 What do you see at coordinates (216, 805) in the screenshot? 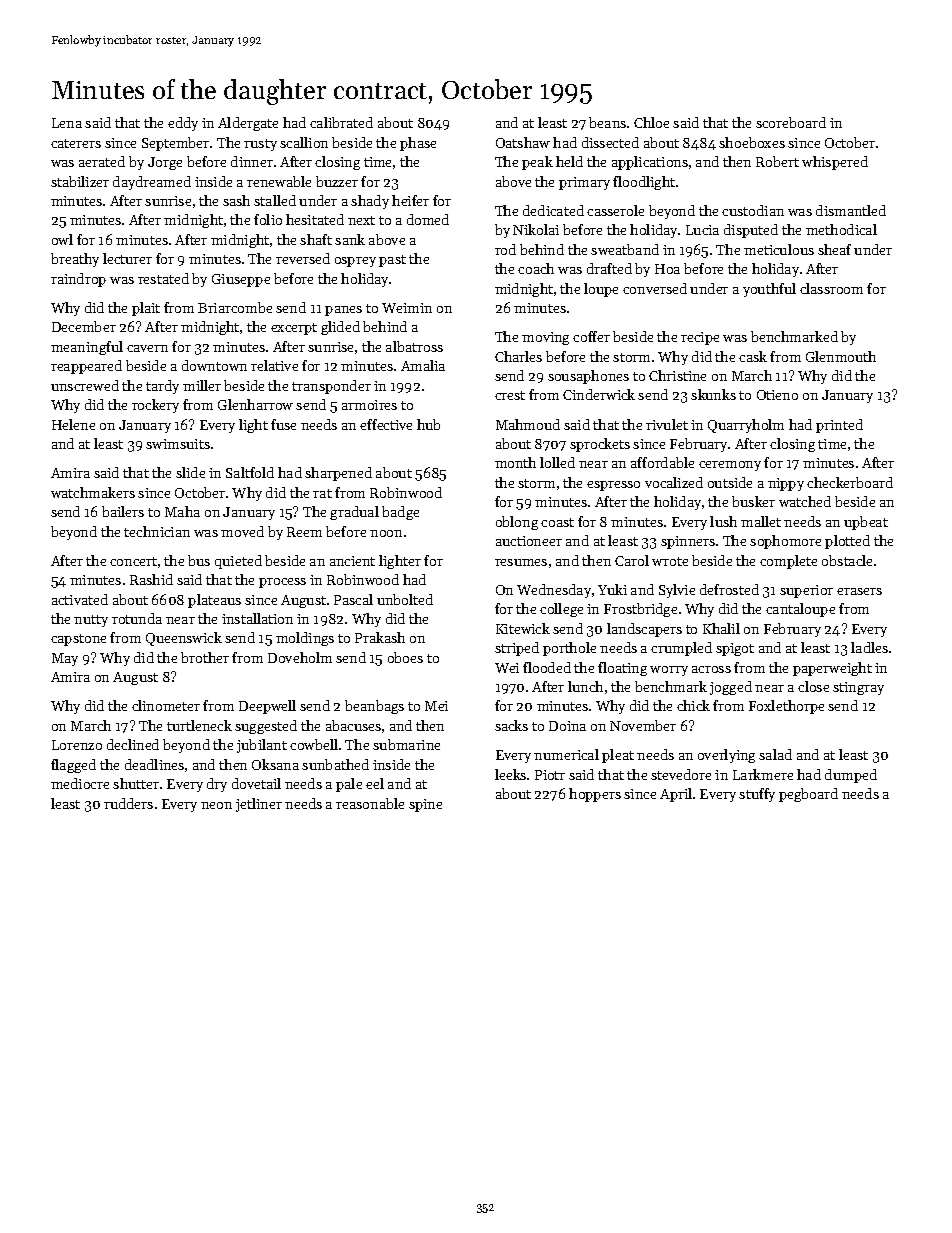
I see `neon` at bounding box center [216, 805].
